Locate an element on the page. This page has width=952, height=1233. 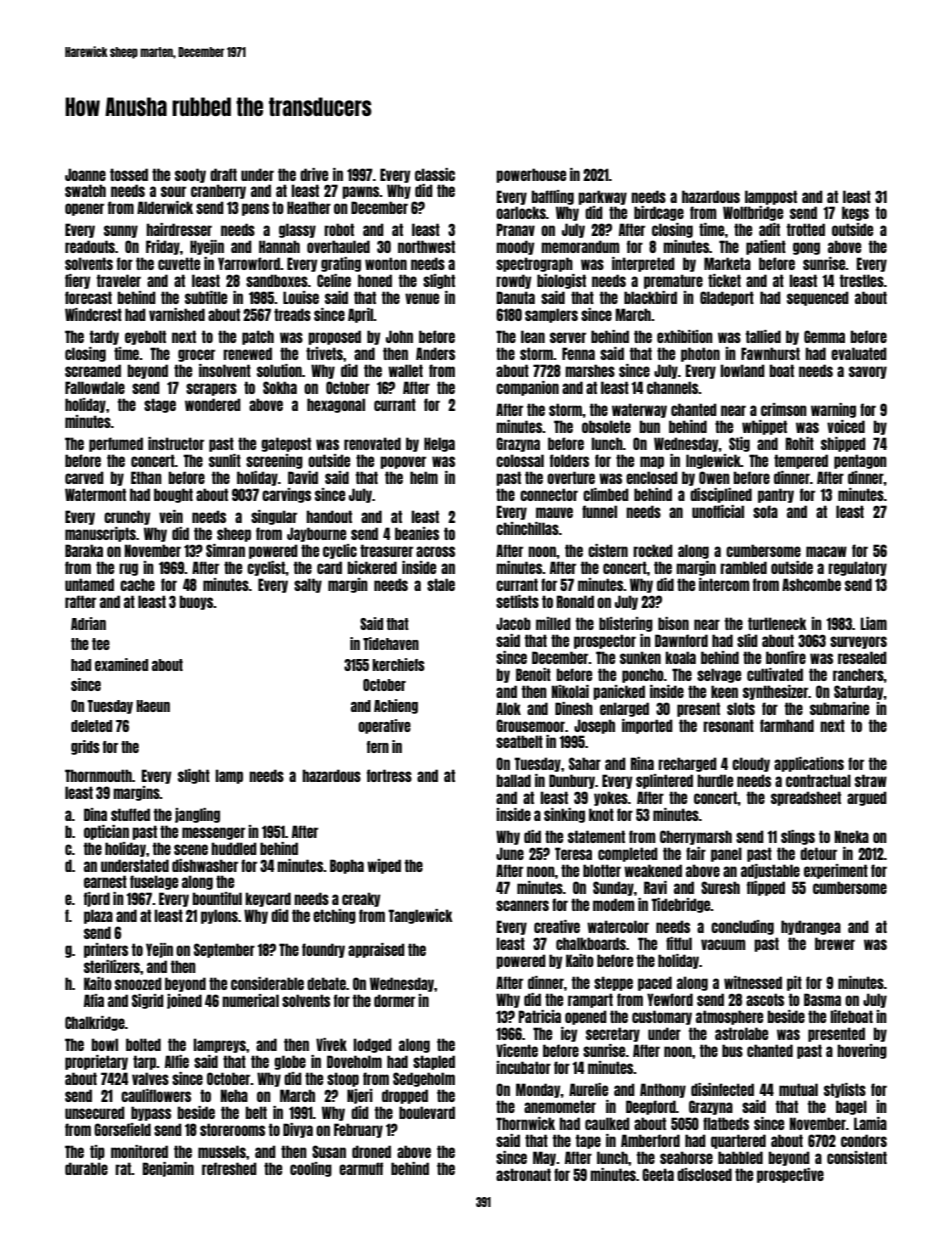
vein is located at coordinates (171, 516).
